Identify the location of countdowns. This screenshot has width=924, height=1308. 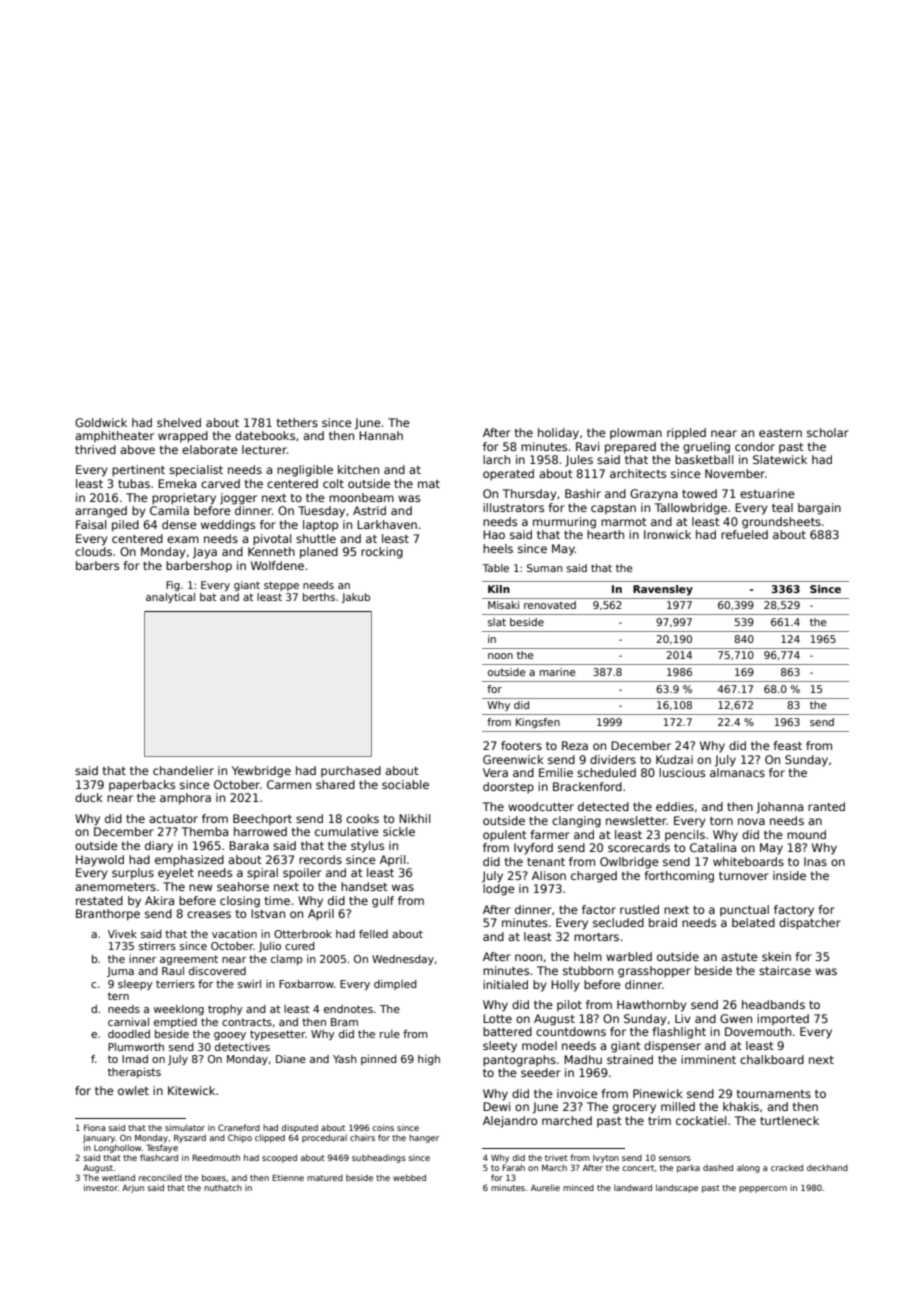
(571, 1031).
